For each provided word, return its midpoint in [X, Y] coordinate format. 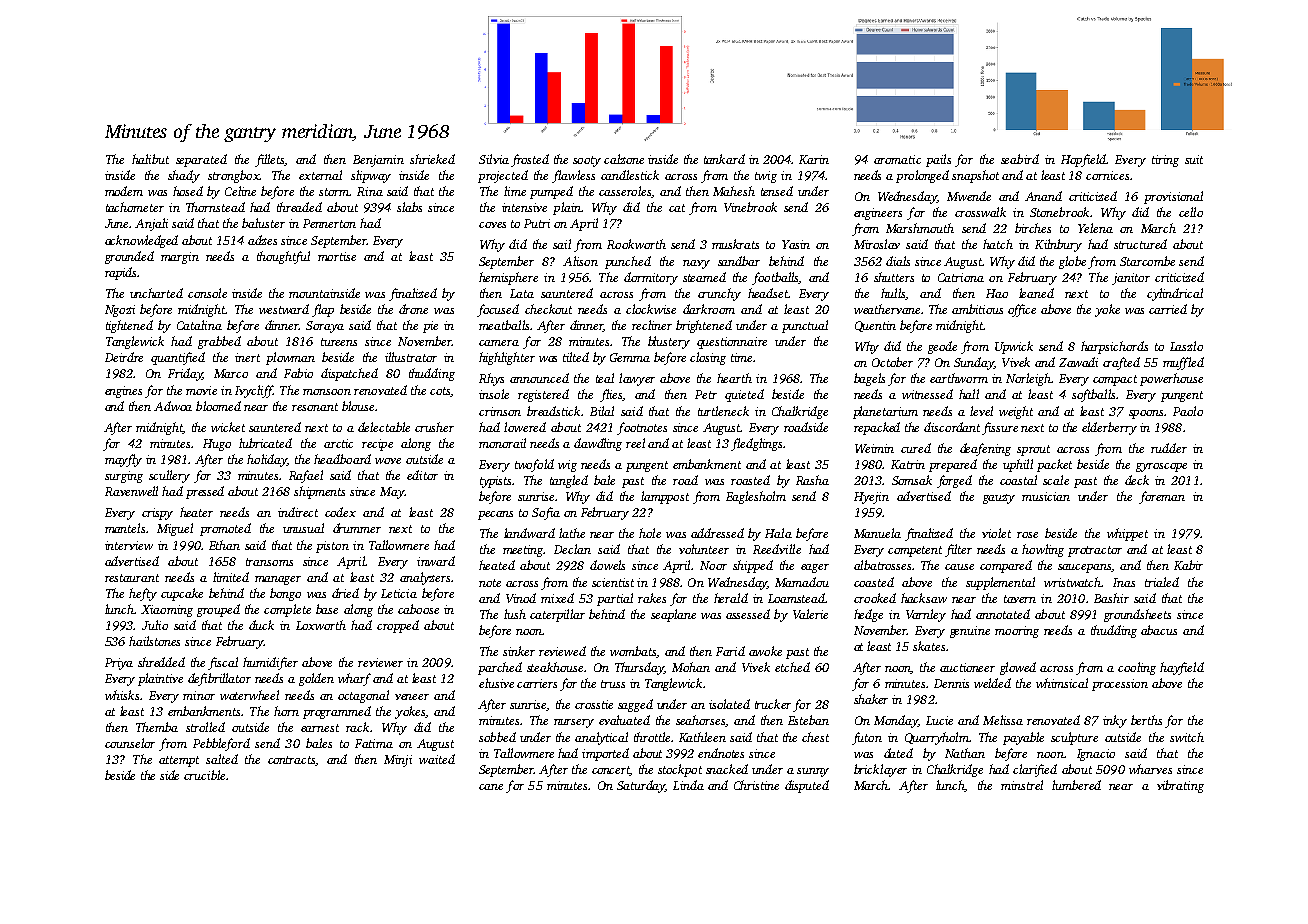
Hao [997, 293]
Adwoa [173, 406]
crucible [204, 775]
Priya [119, 664]
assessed [748, 614]
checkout [548, 309]
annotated [1003, 614]
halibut [150, 159]
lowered [525, 427]
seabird [1020, 159]
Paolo [1188, 411]
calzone [624, 159]
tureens [339, 342]
